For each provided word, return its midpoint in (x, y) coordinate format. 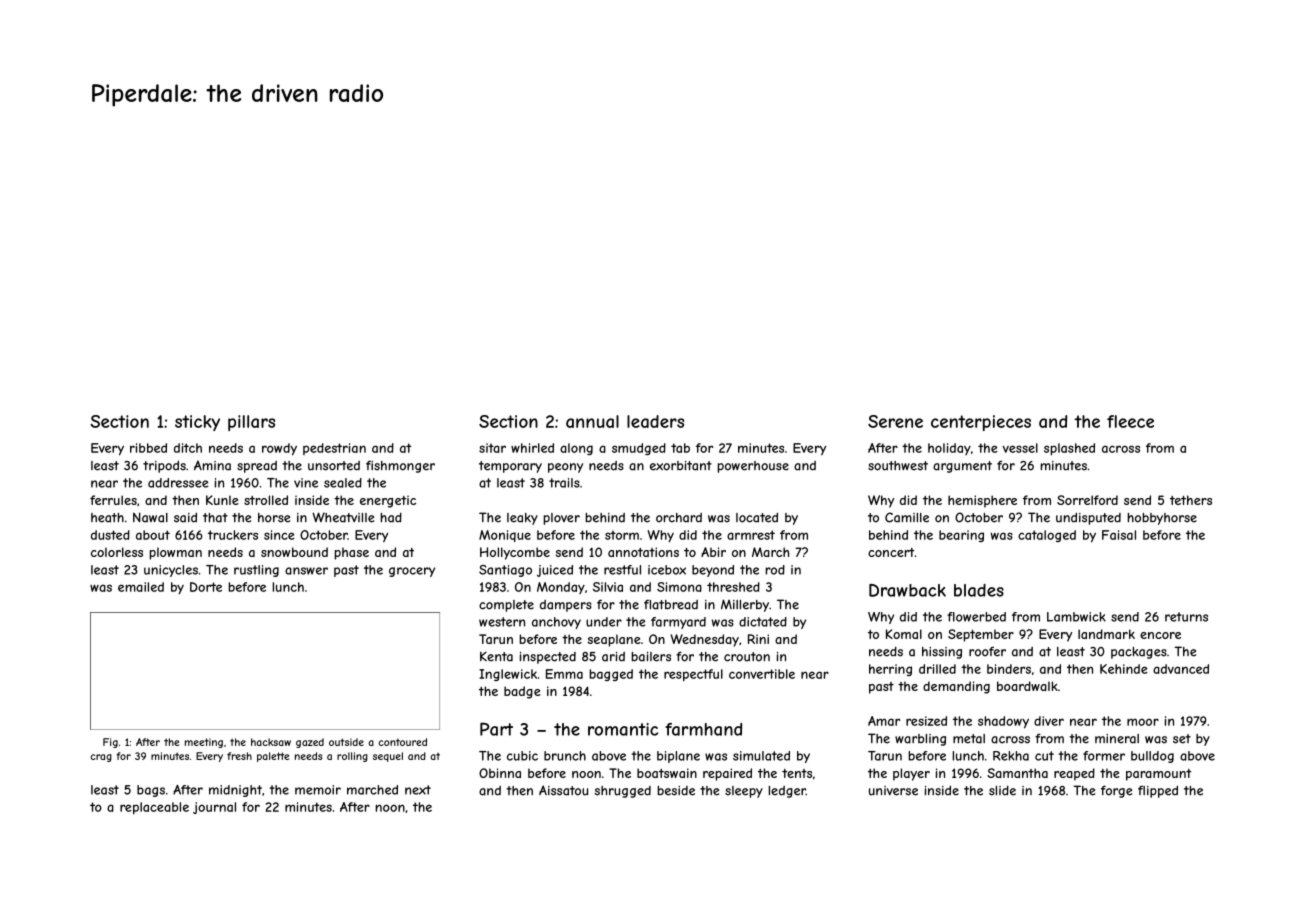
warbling (920, 740)
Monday (561, 588)
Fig (110, 743)
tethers (1191, 500)
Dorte (206, 587)
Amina (212, 465)
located (757, 517)
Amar (884, 721)
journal (214, 808)
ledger (787, 792)
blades (979, 590)
